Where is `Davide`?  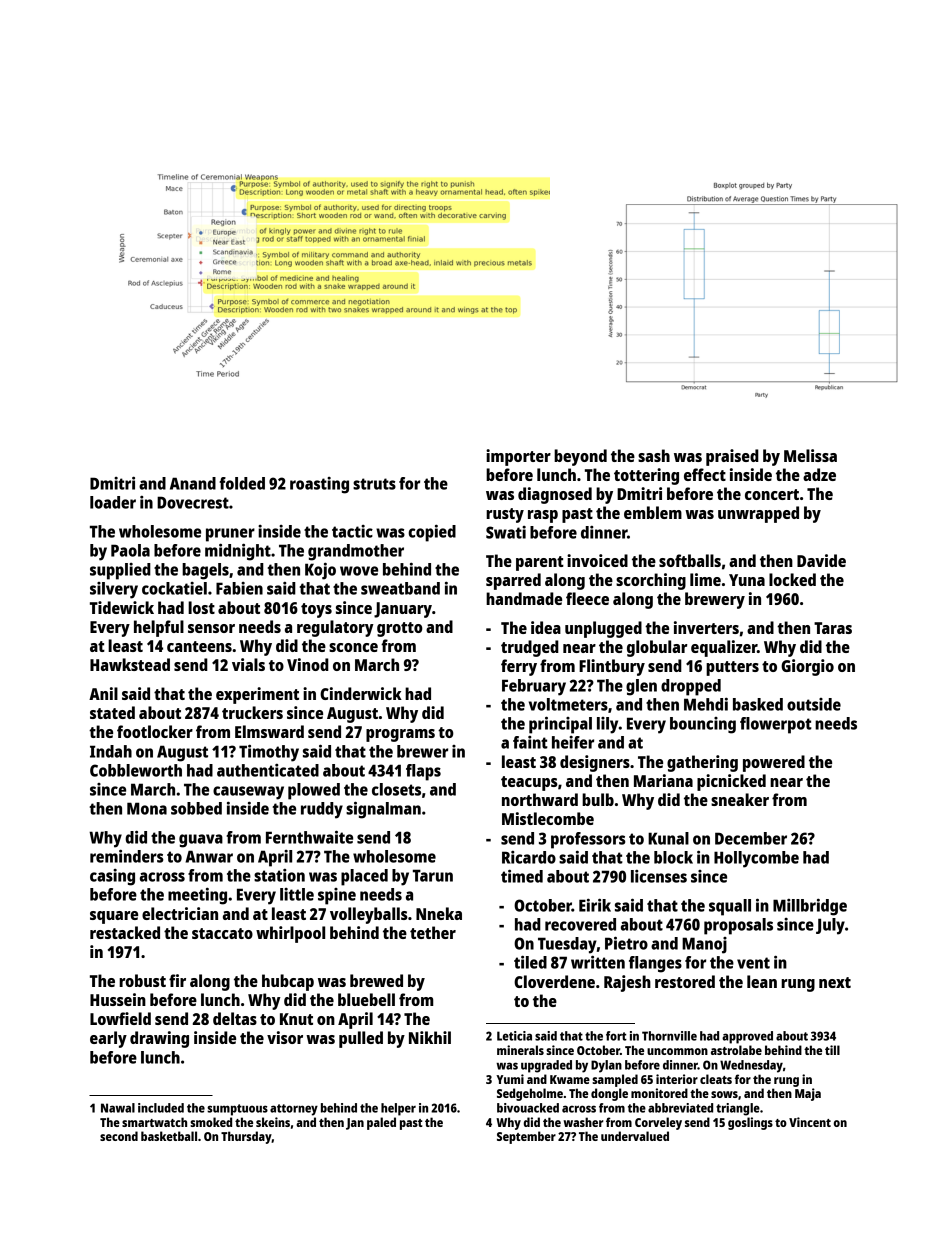 Davide is located at coordinates (821, 560).
